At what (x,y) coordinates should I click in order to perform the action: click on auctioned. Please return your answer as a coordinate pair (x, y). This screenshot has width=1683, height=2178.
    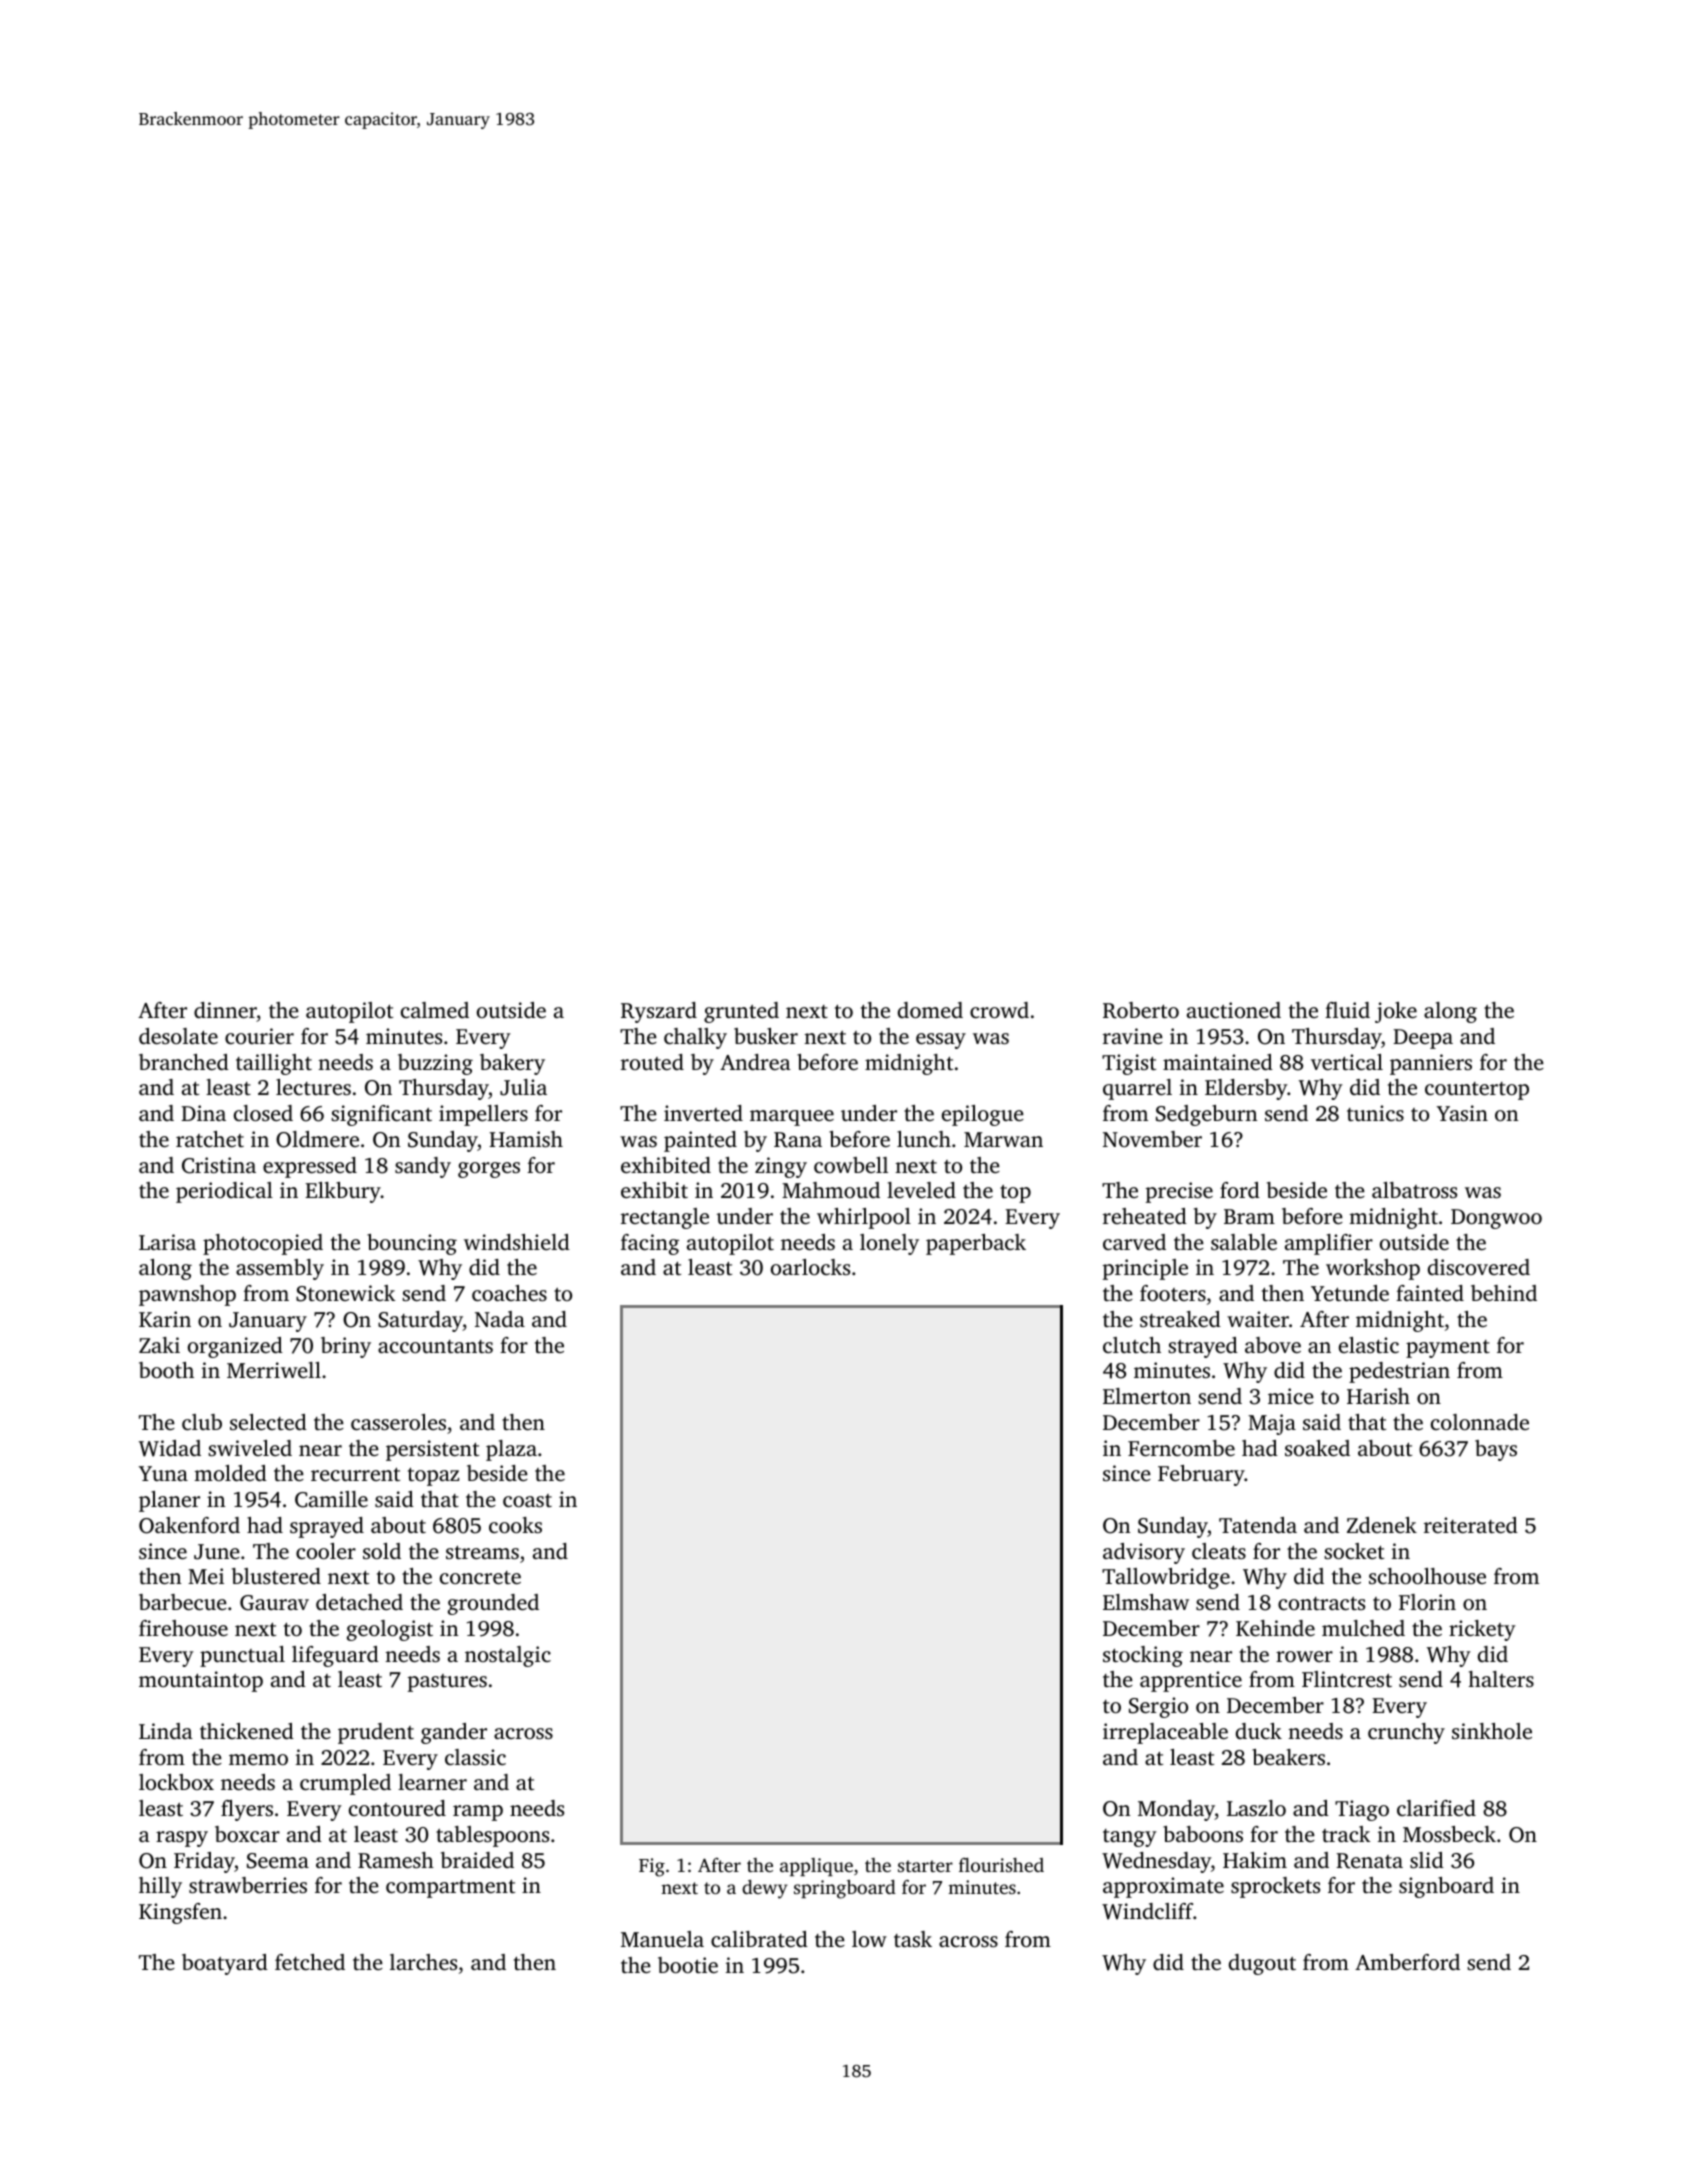
    Looking at the image, I should click on (1234, 1010).
